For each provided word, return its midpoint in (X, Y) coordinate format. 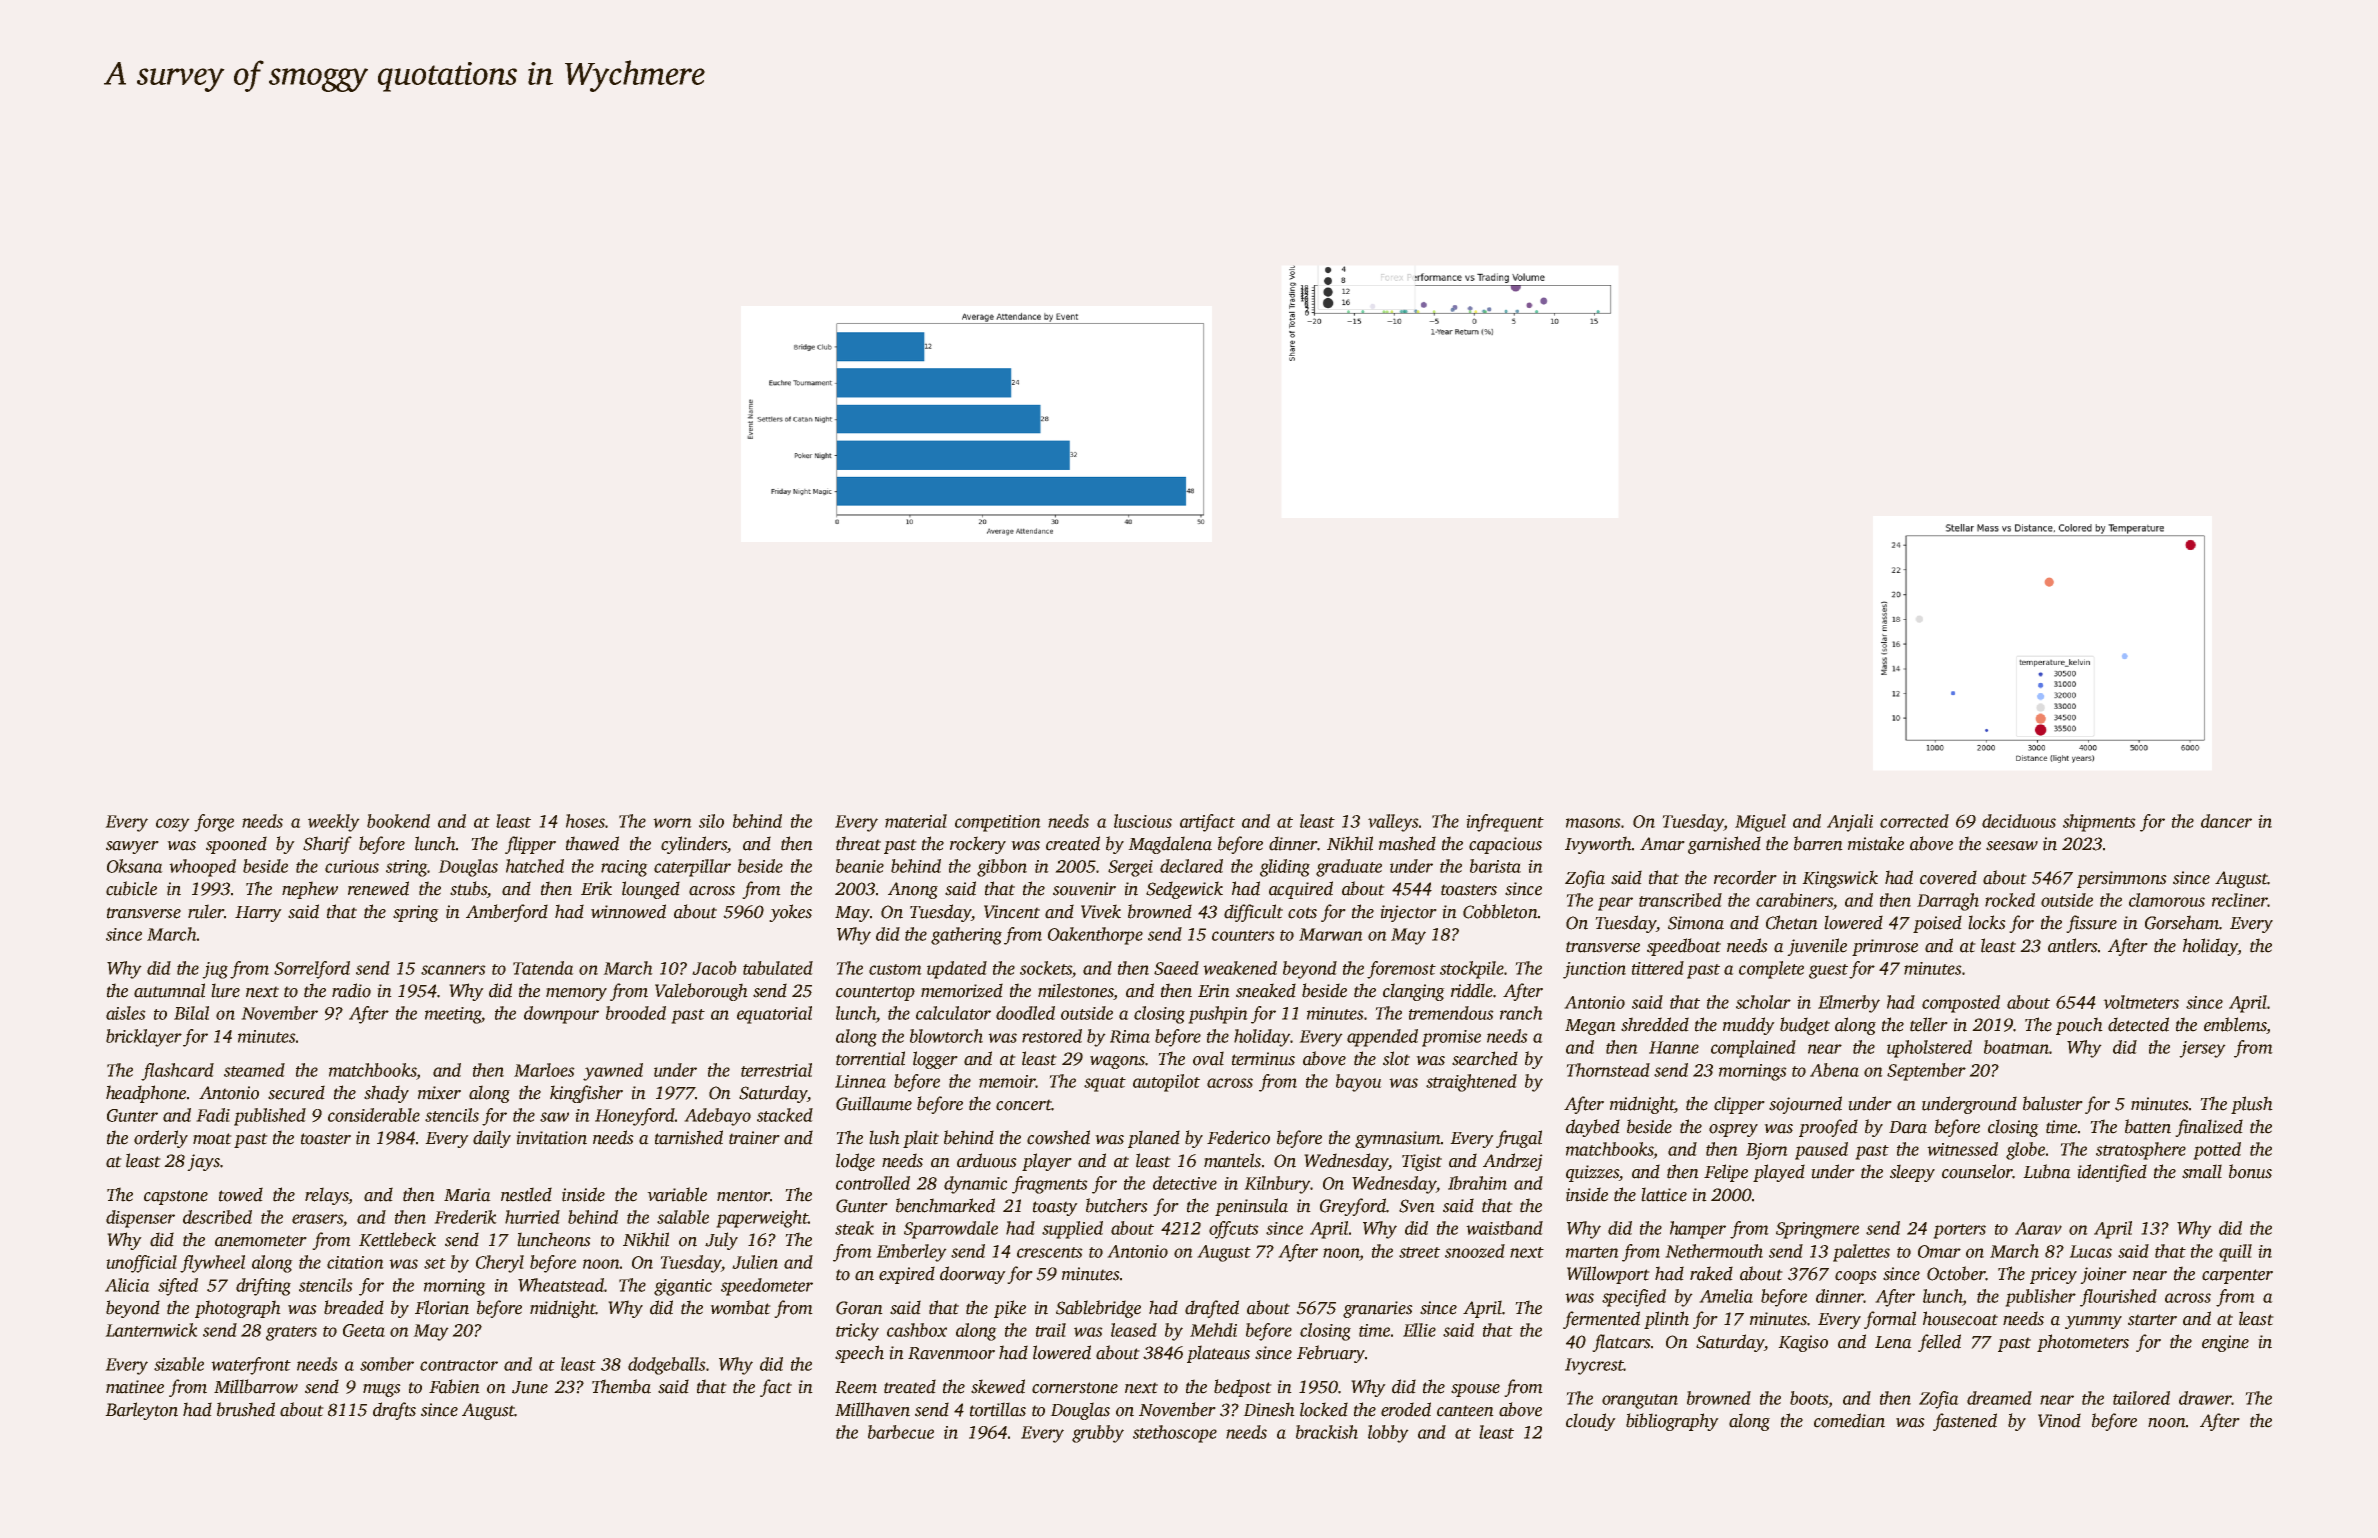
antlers (2073, 945)
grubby (1098, 1434)
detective (1185, 1183)
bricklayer (144, 1038)
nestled (526, 1194)
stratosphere (2141, 1151)
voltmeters (2141, 1002)
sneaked (1266, 990)
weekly (334, 823)
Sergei (1130, 868)
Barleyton (141, 1411)
